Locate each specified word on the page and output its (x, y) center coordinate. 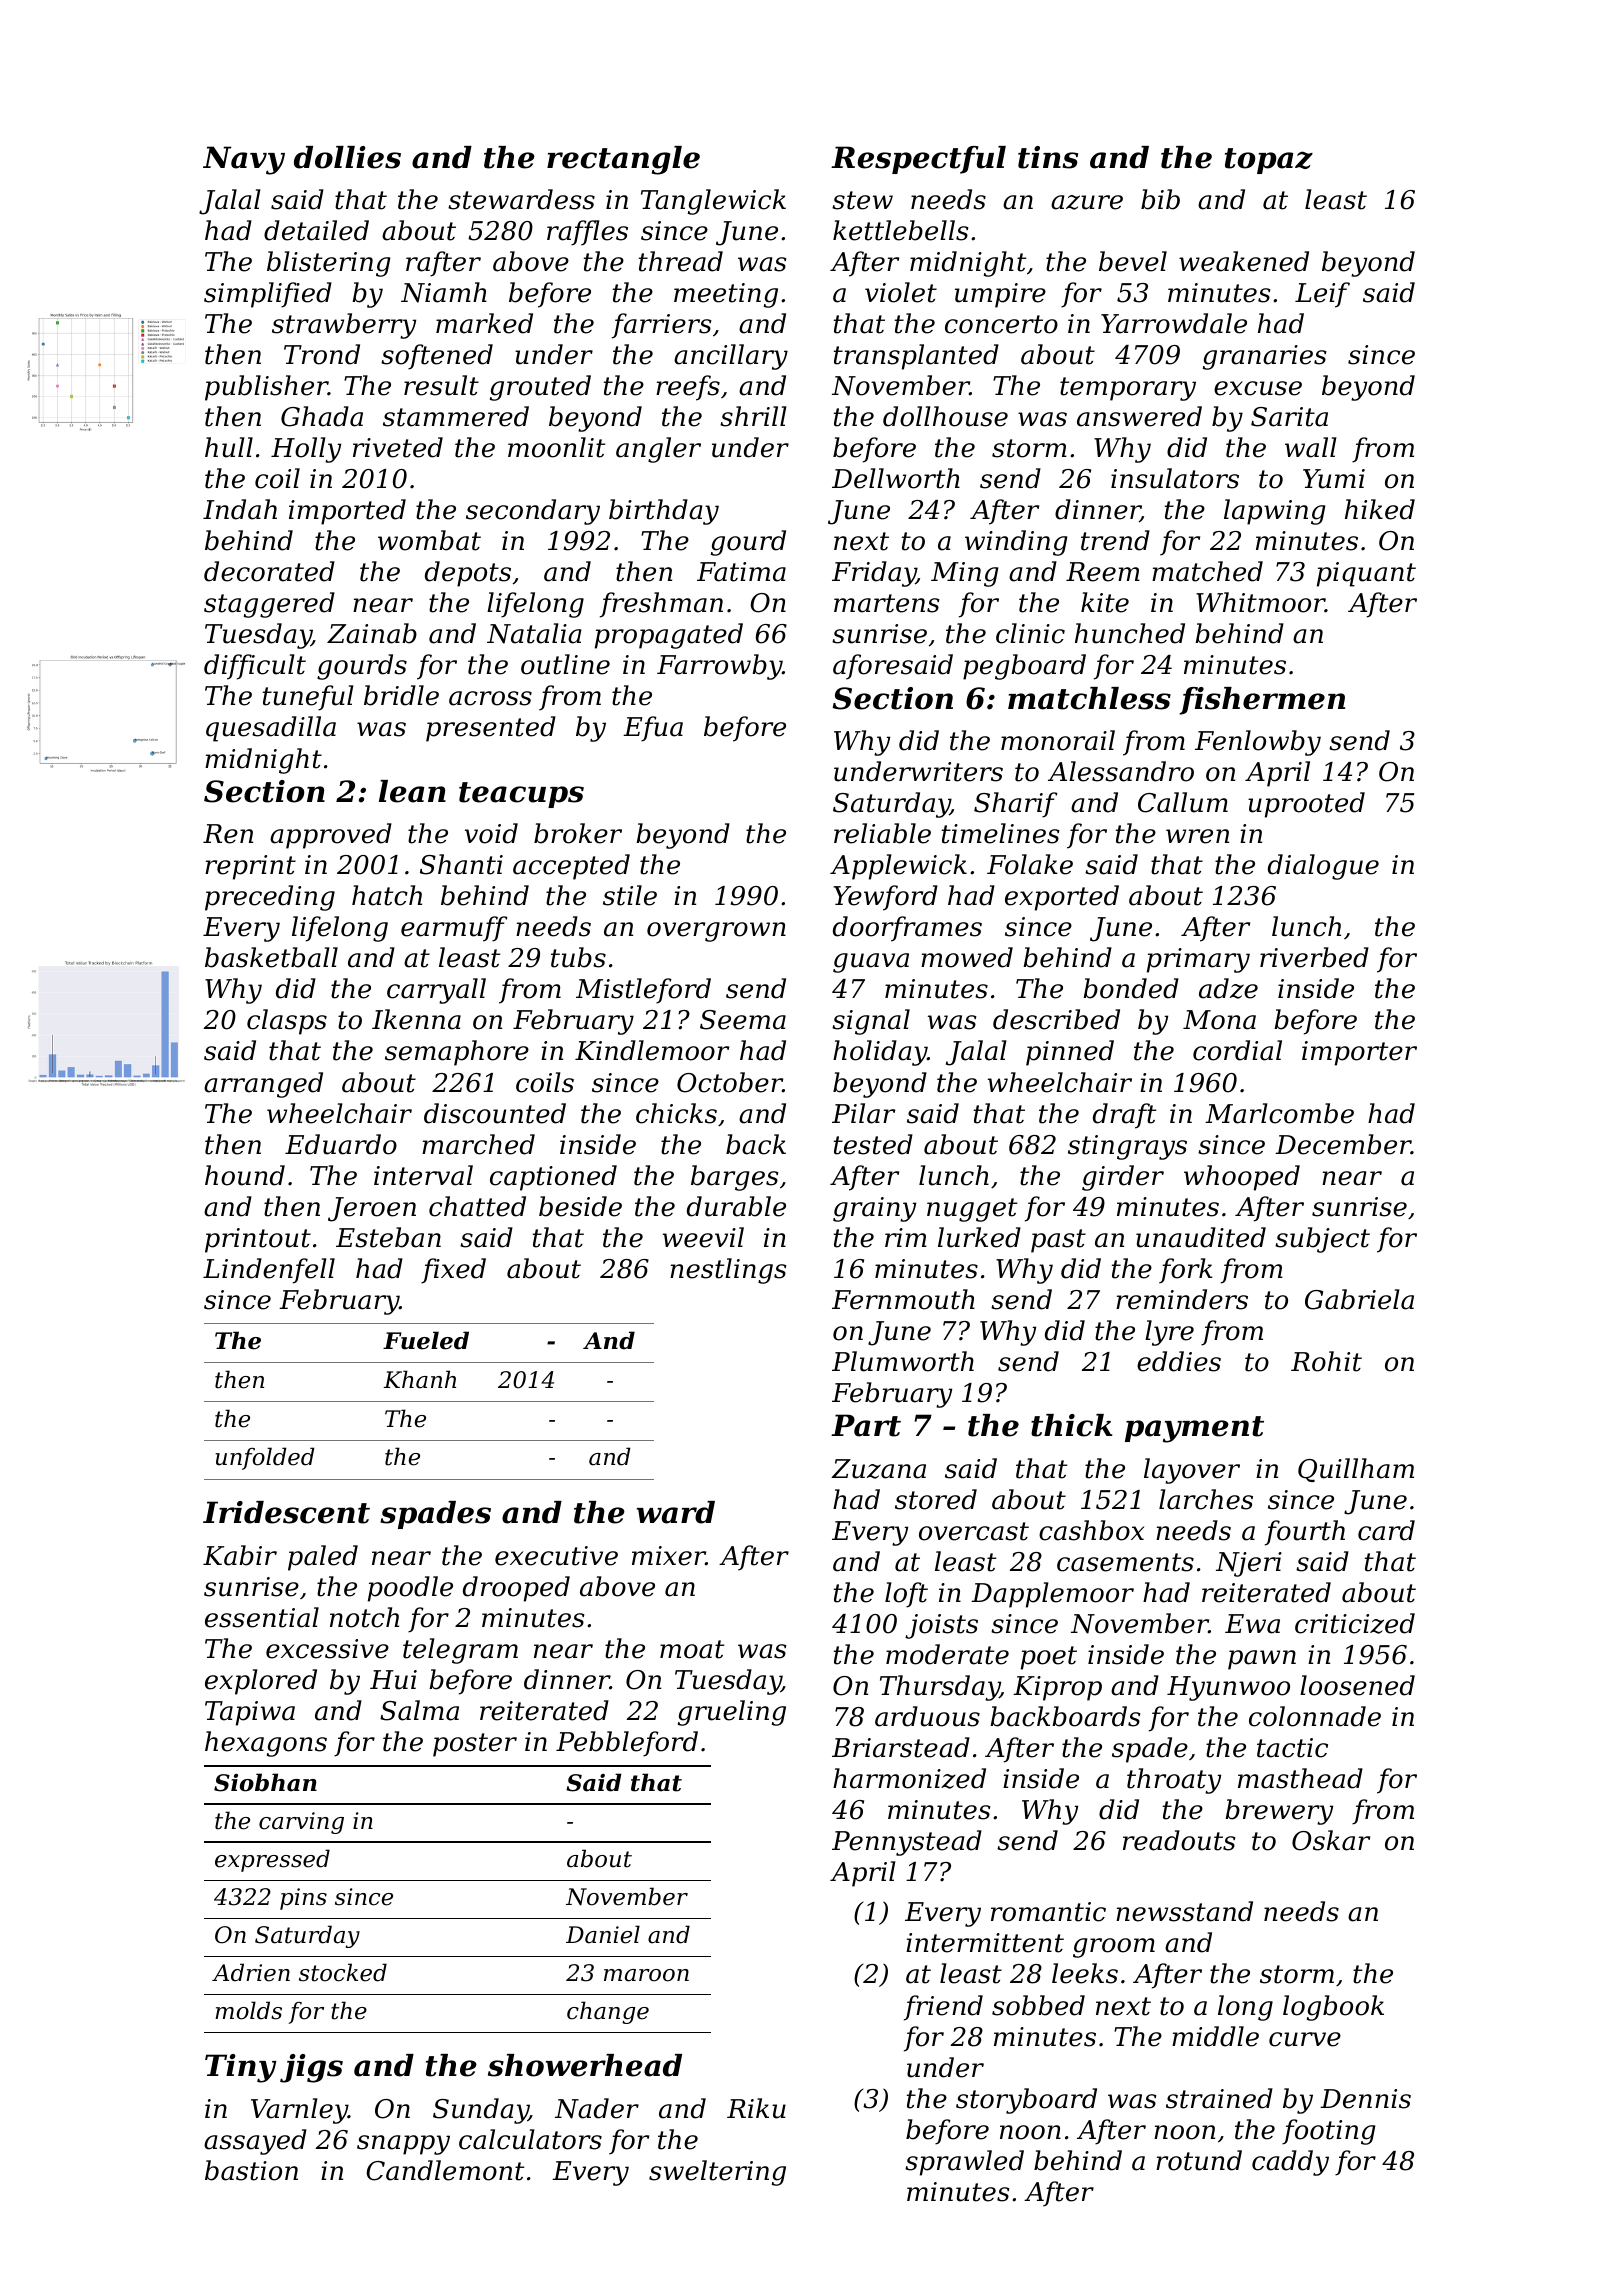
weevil (703, 1237)
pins (303, 1899)
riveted (398, 447)
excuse (1258, 388)
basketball (271, 957)
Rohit (1326, 1361)
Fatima (741, 572)
